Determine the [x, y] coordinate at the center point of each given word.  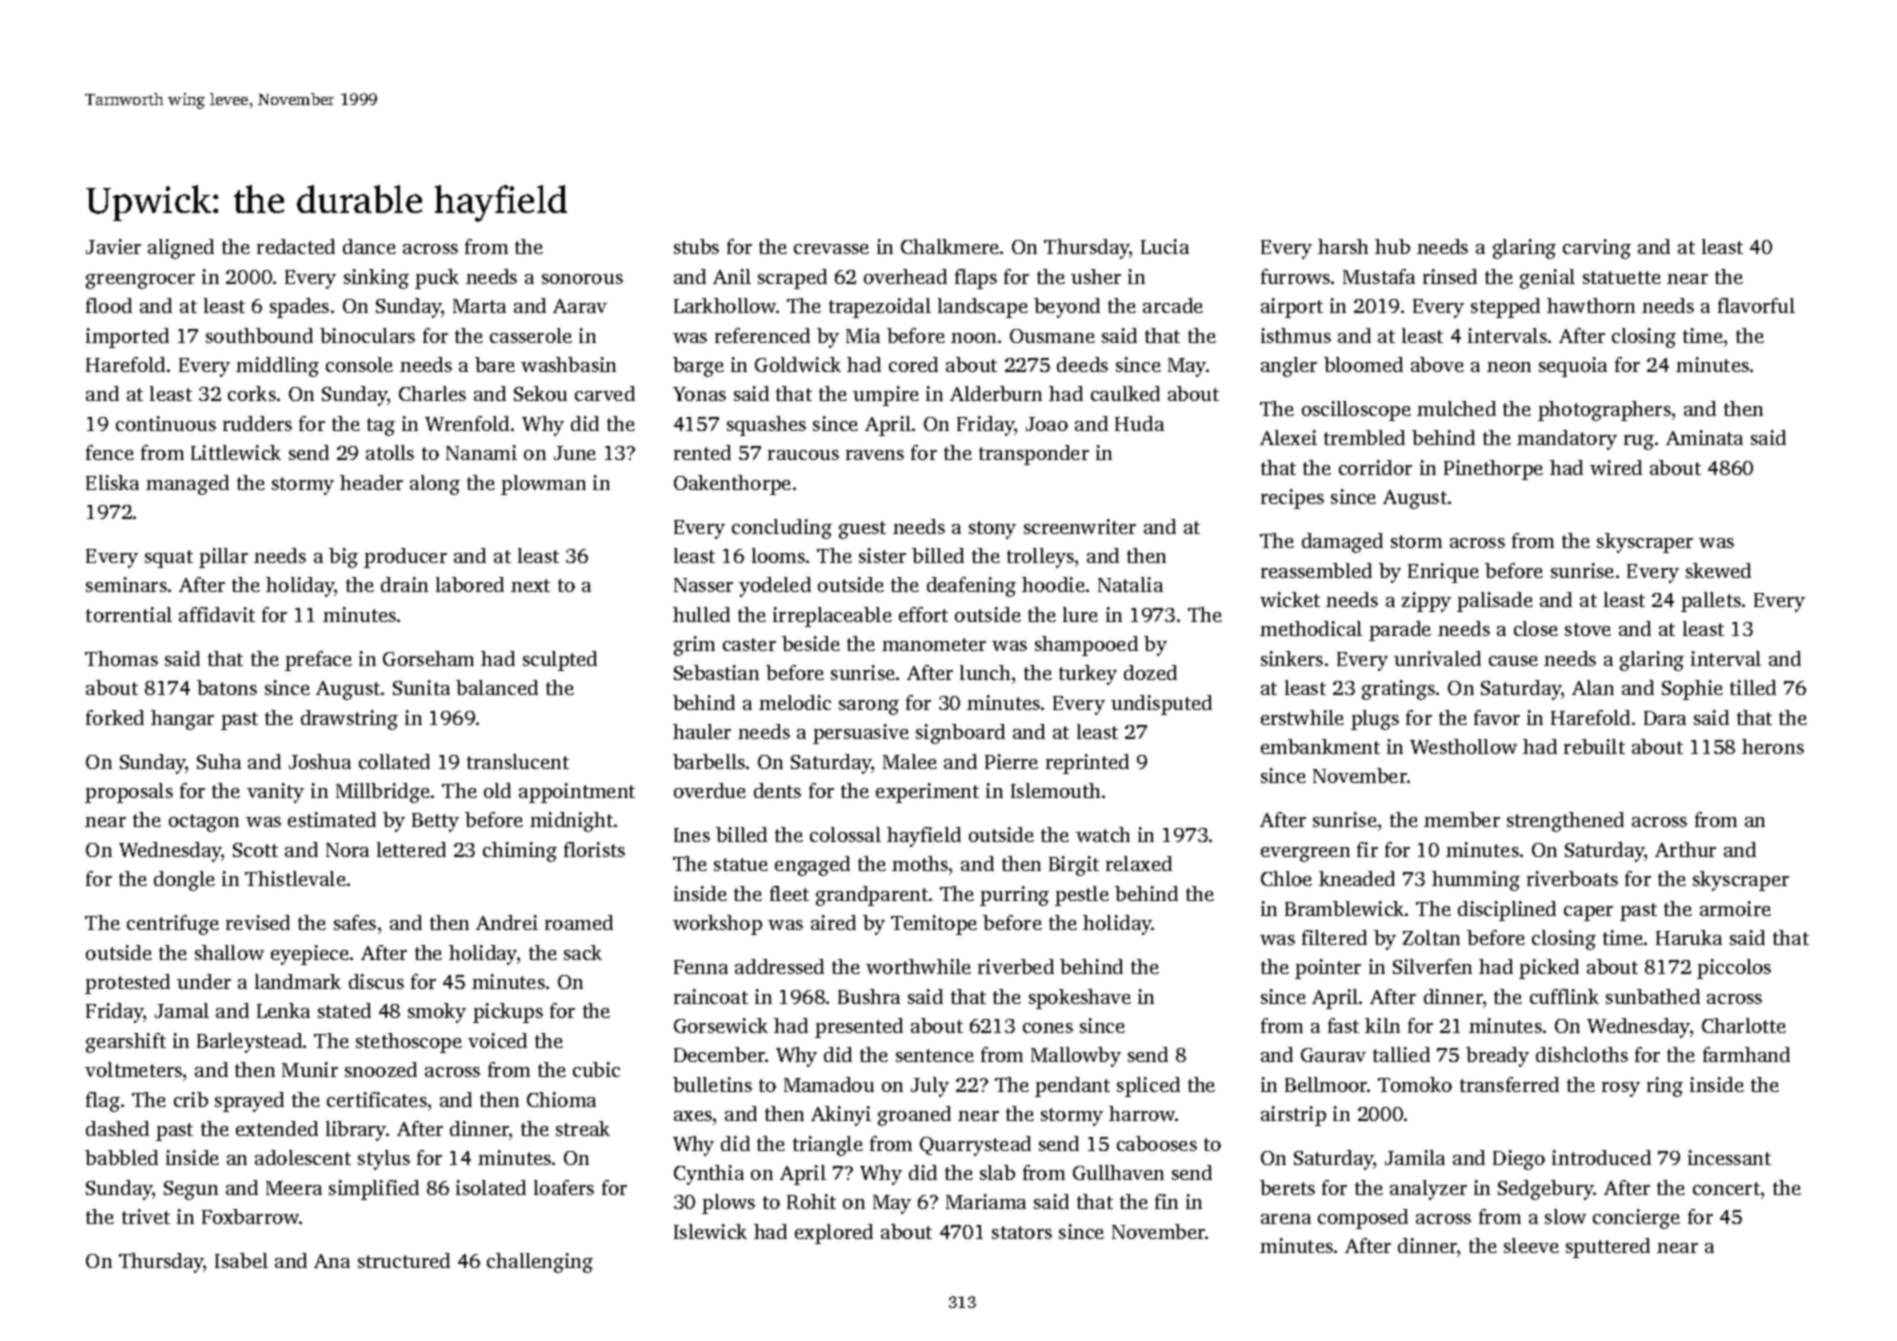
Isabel [241, 1260]
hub [1392, 246]
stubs [696, 246]
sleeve [1531, 1245]
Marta [479, 306]
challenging [540, 1263]
